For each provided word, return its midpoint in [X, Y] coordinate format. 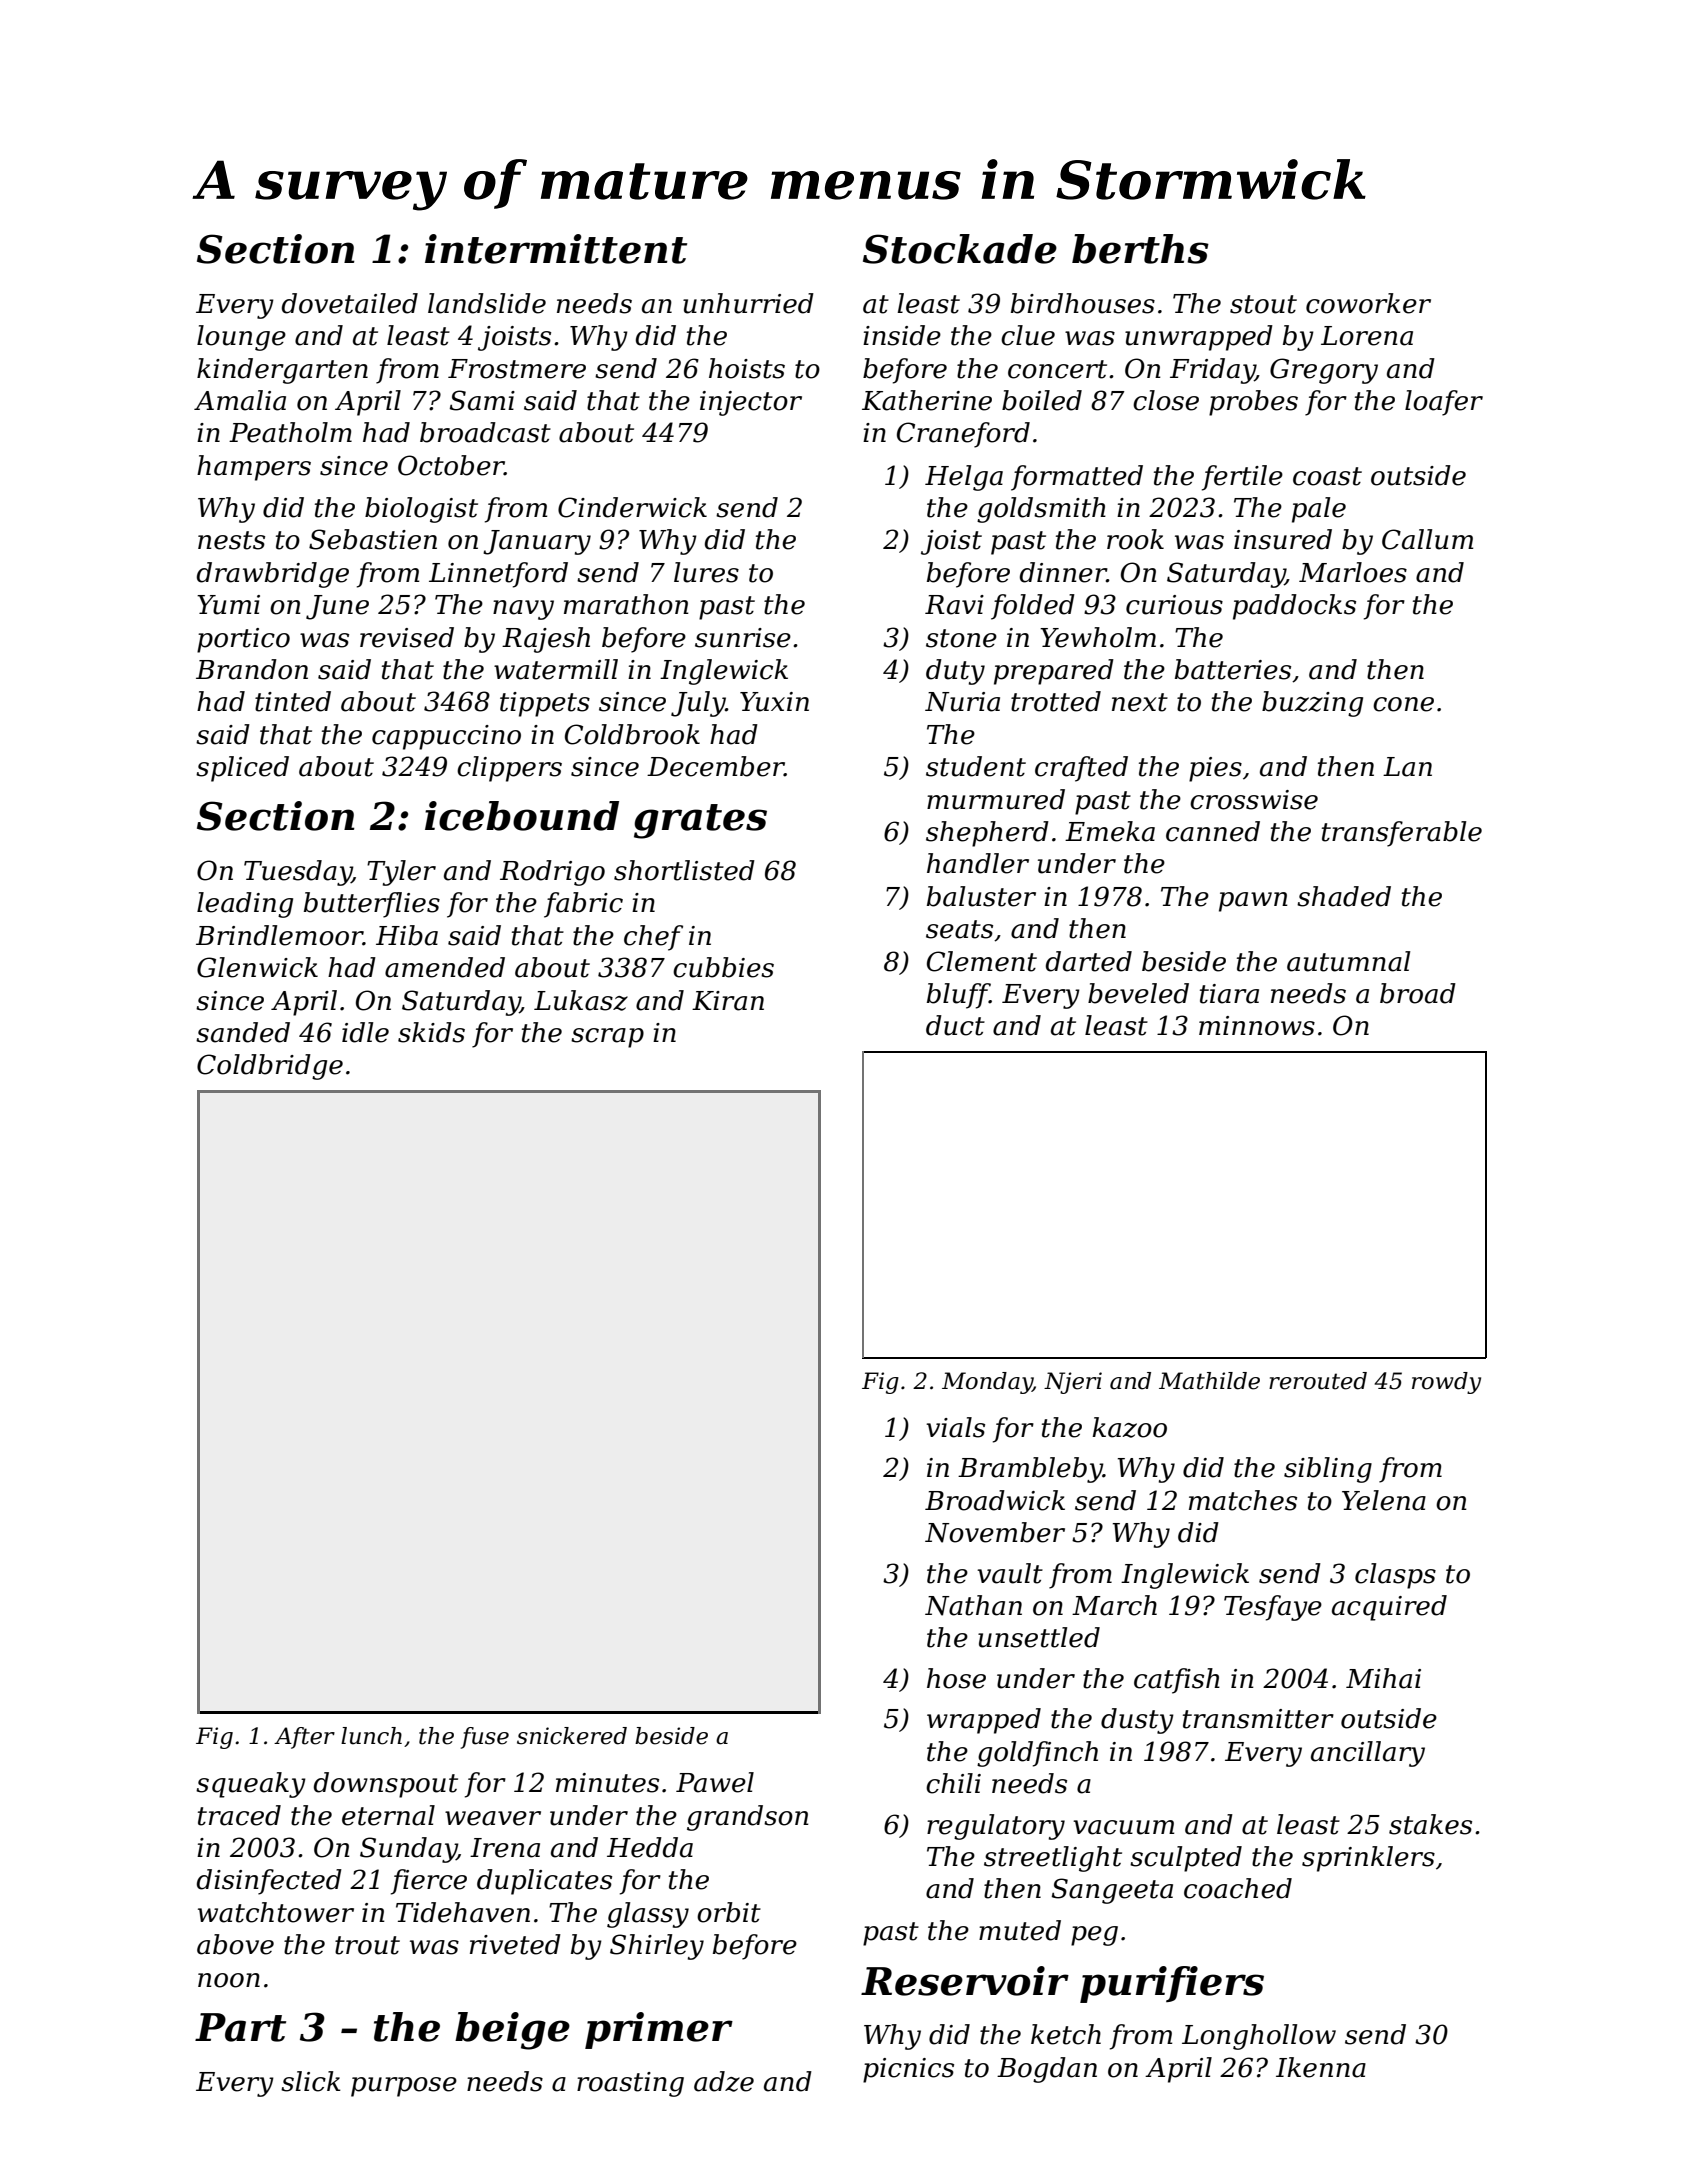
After [304, 1738]
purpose [404, 2087]
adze [724, 2081]
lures [706, 572]
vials [955, 1427]
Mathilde [1209, 1381]
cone [1403, 704]
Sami [482, 400]
